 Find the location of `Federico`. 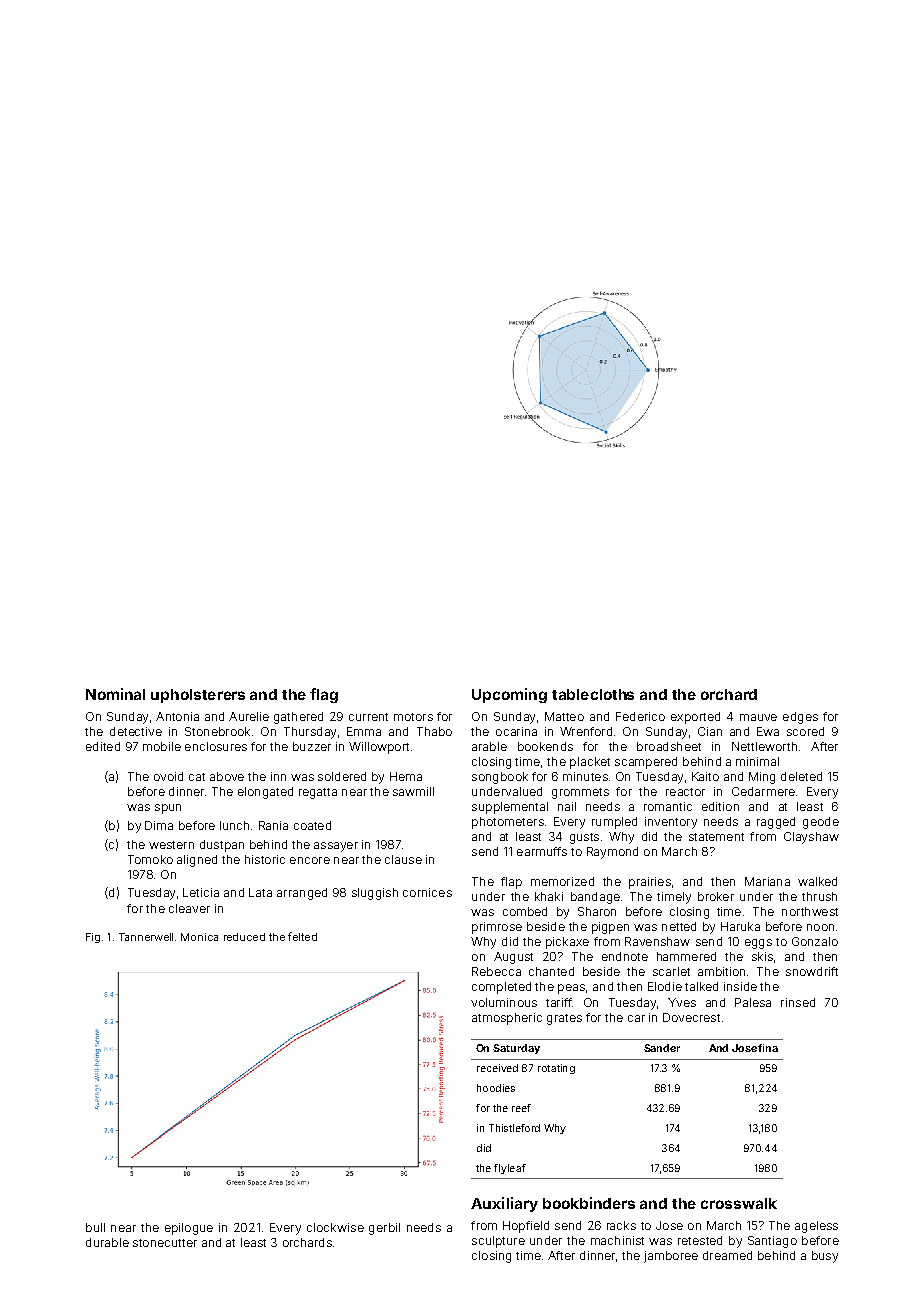

Federico is located at coordinates (640, 716).
